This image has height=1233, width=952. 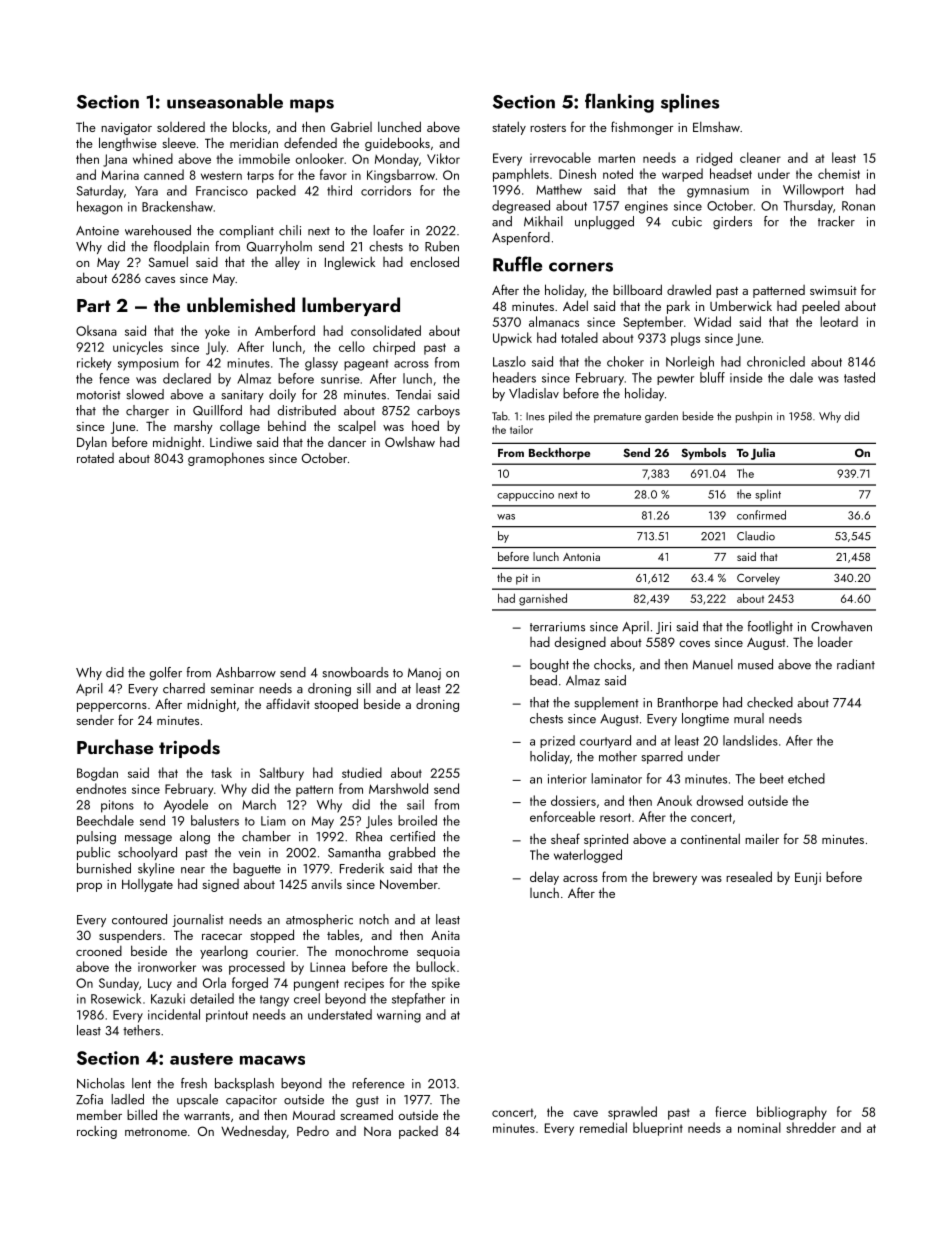 I want to click on rosters, so click(x=548, y=128).
